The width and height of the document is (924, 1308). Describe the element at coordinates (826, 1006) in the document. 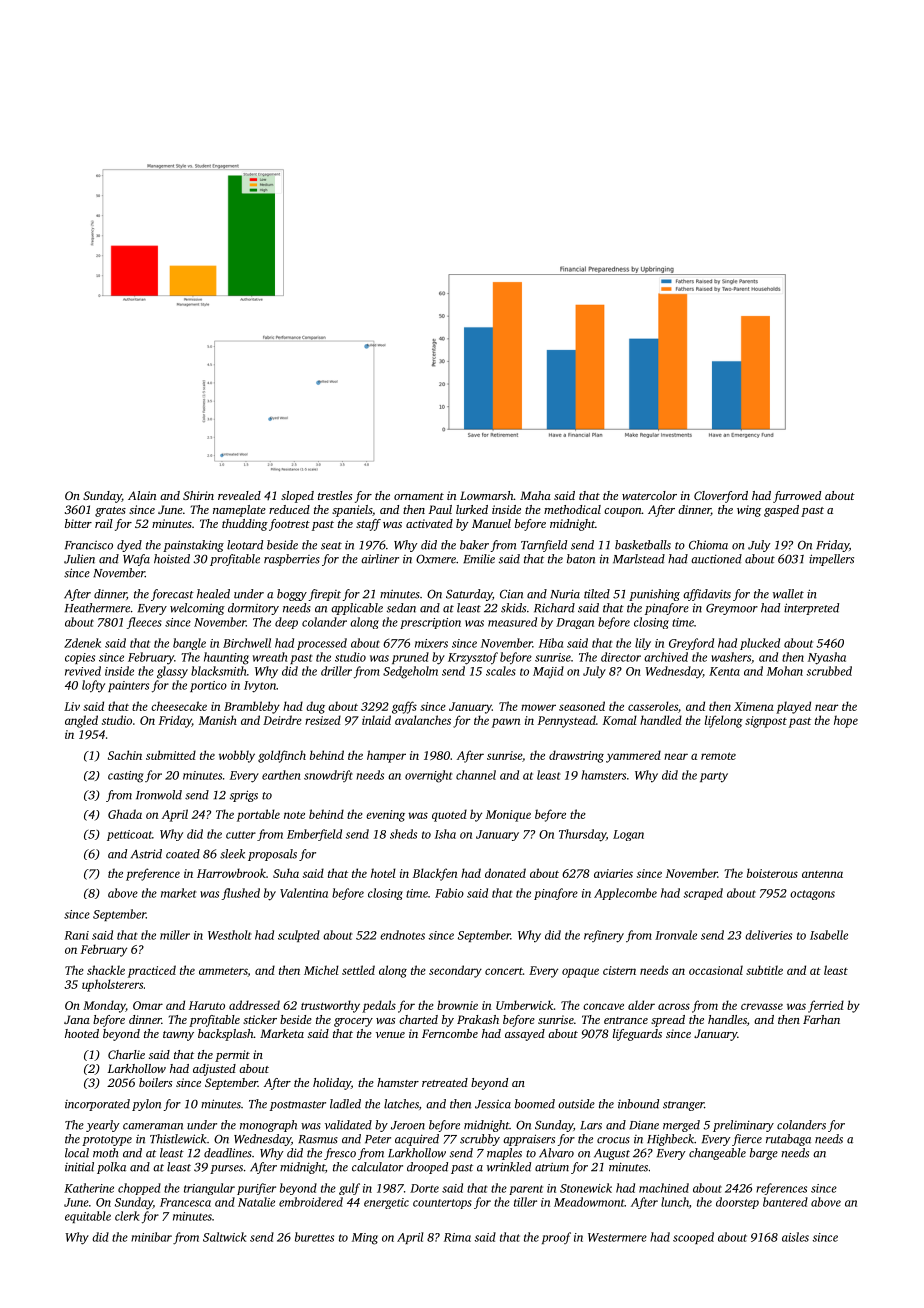

I see `ferried` at that location.
